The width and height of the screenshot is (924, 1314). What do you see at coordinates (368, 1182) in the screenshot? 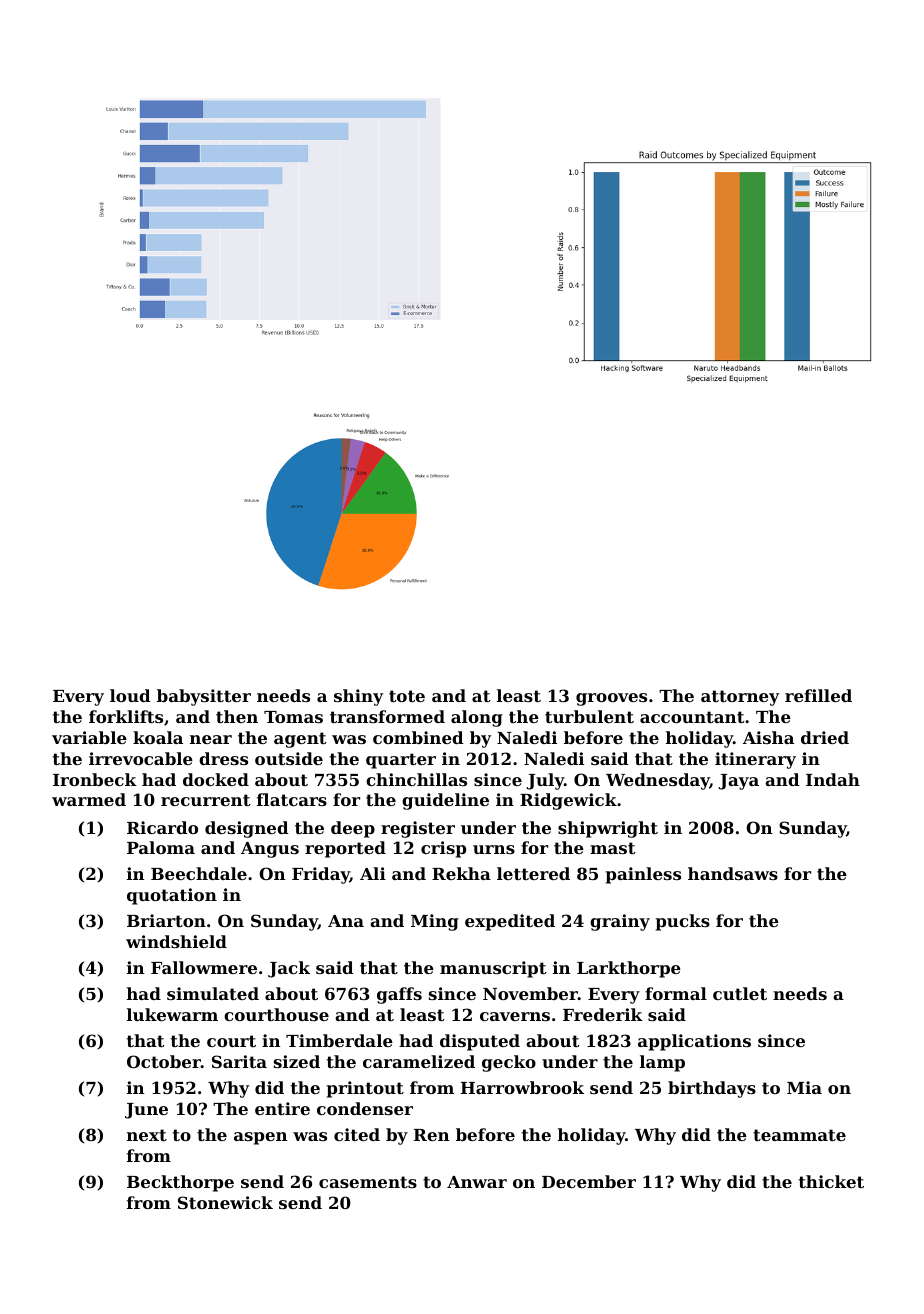
I see `casements` at bounding box center [368, 1182].
